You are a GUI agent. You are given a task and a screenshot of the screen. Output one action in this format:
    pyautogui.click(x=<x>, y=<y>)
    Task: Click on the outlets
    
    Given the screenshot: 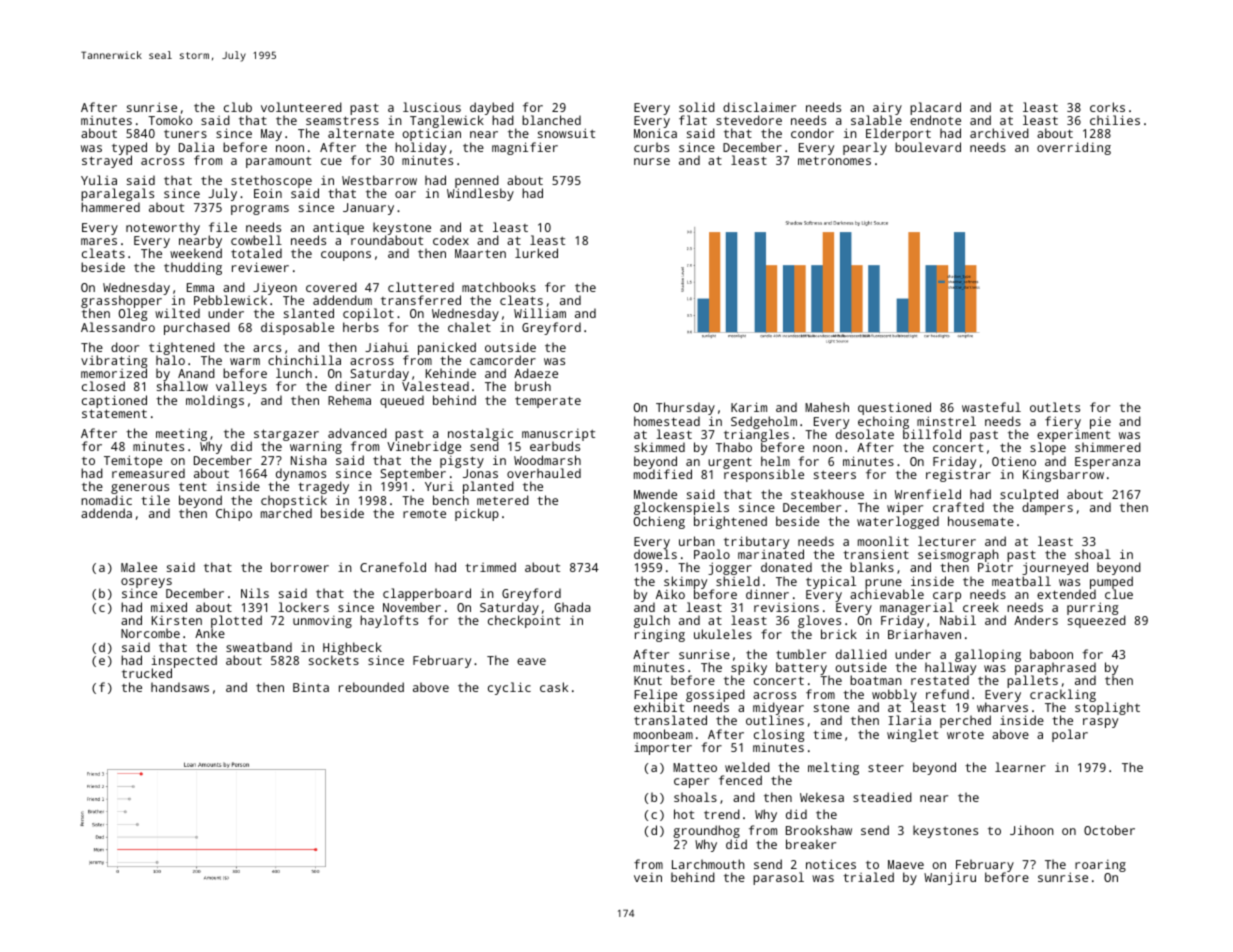 What is the action you would take?
    pyautogui.click(x=1055, y=407)
